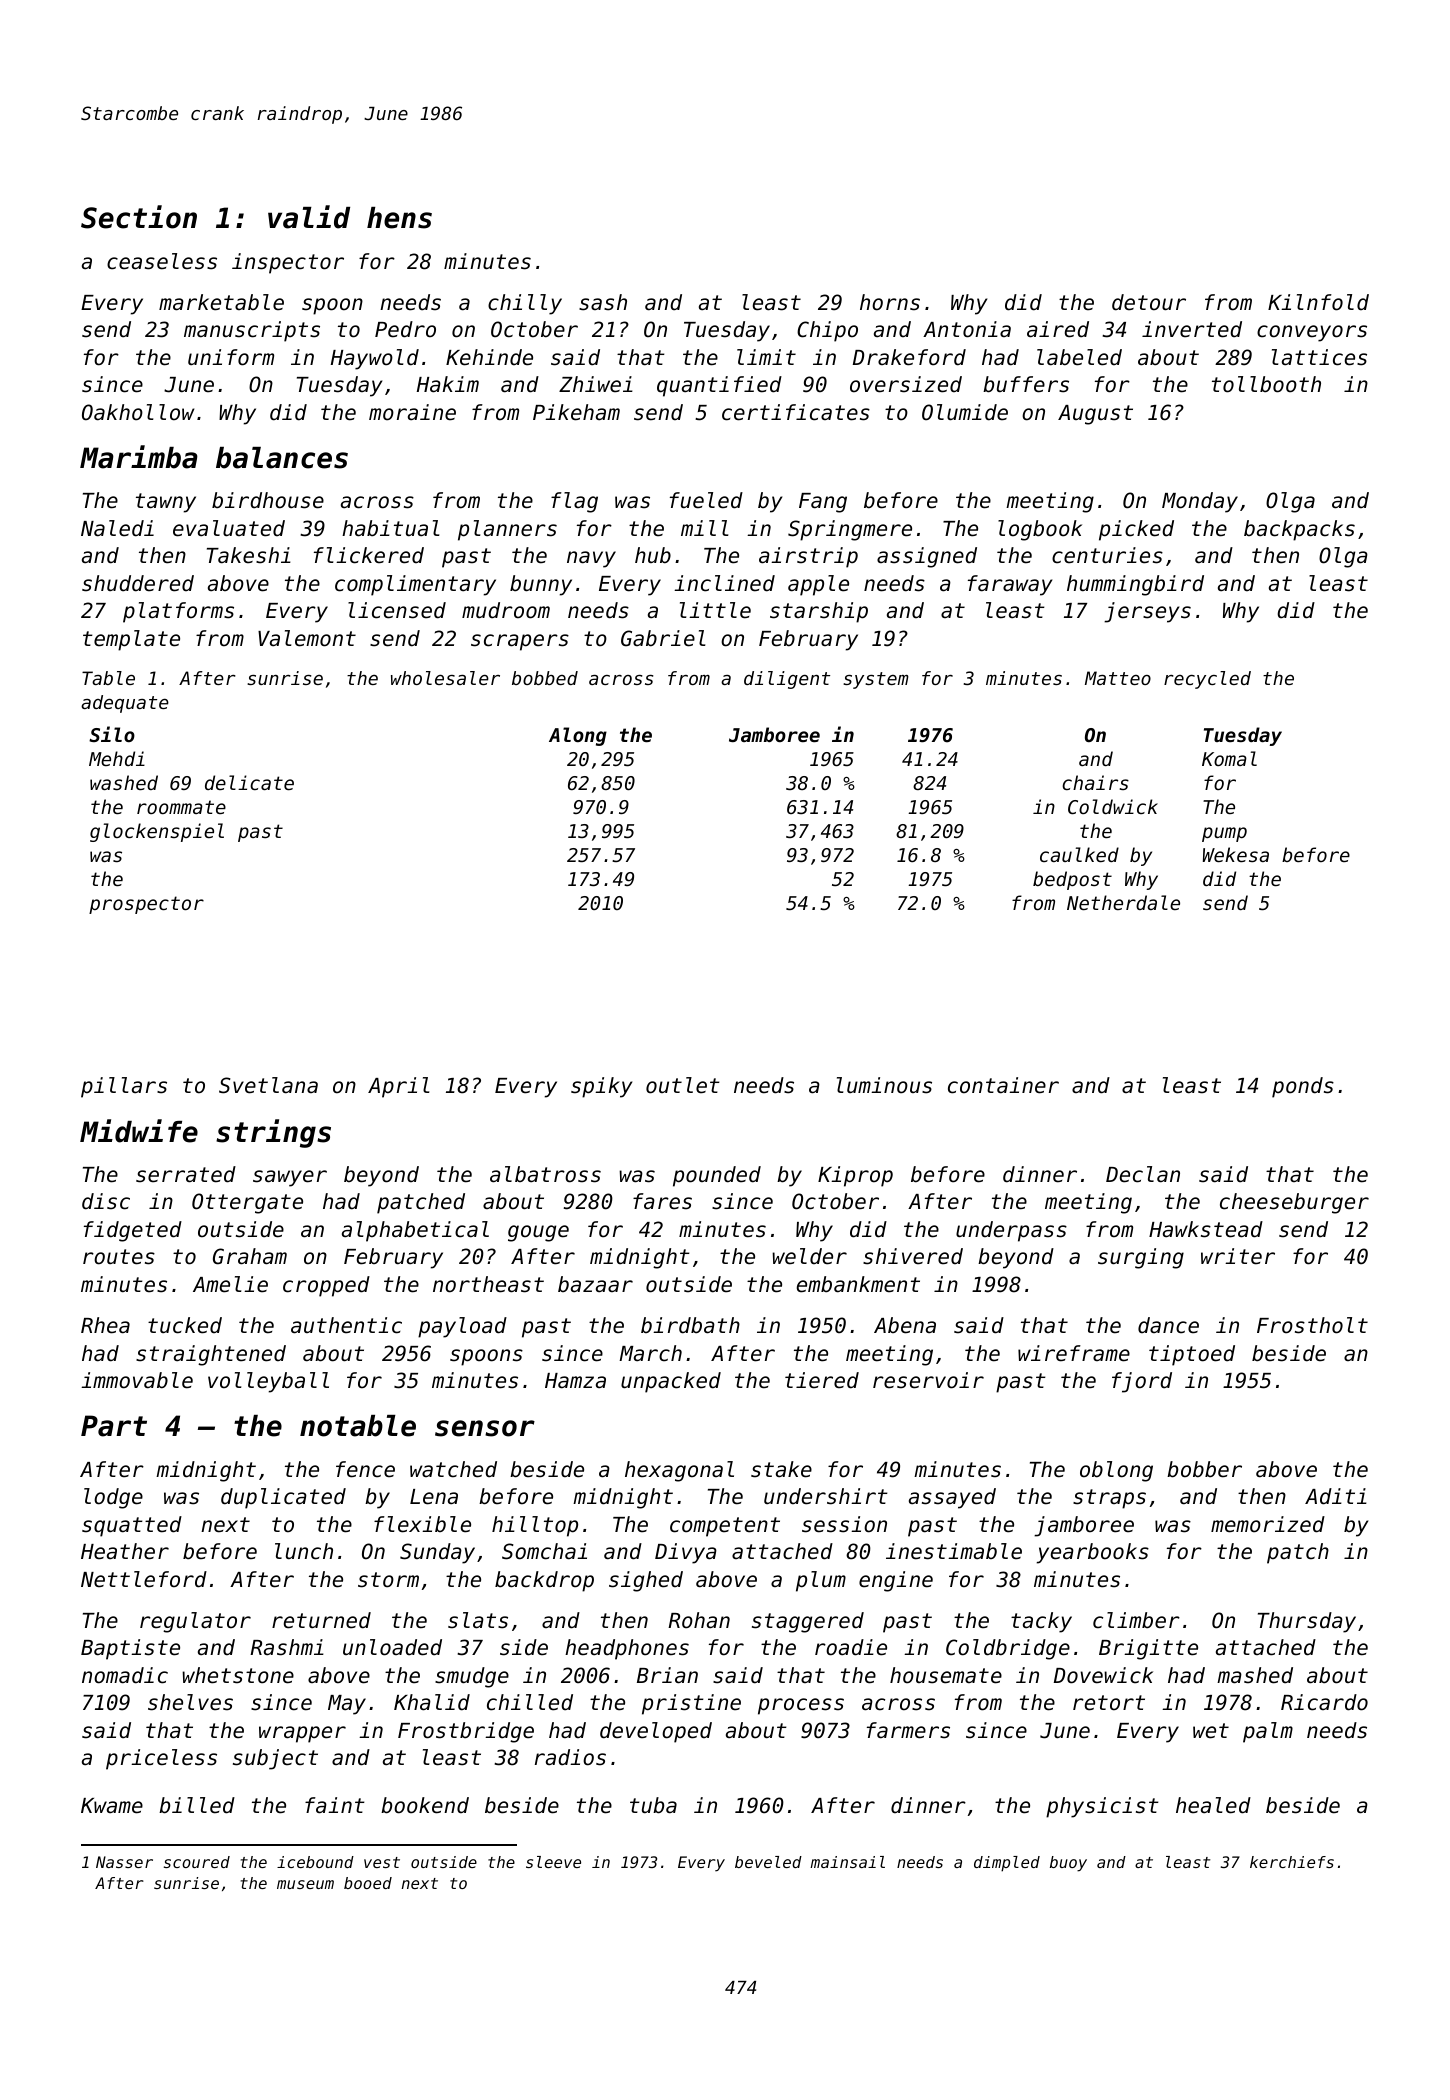  Describe the element at coordinates (1207, 680) in the page. I see `recycled` at that location.
